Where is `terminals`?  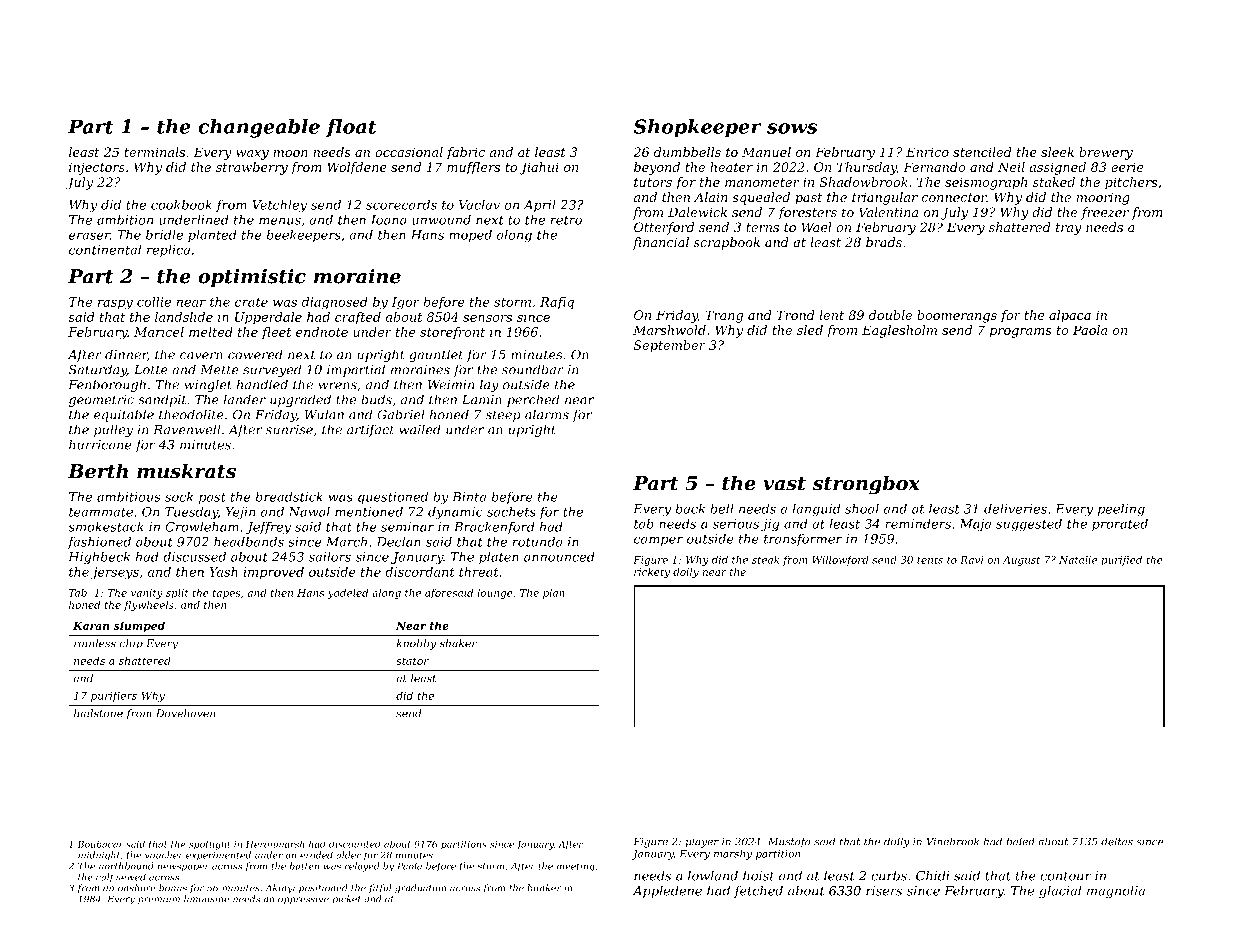 terminals is located at coordinates (154, 152).
